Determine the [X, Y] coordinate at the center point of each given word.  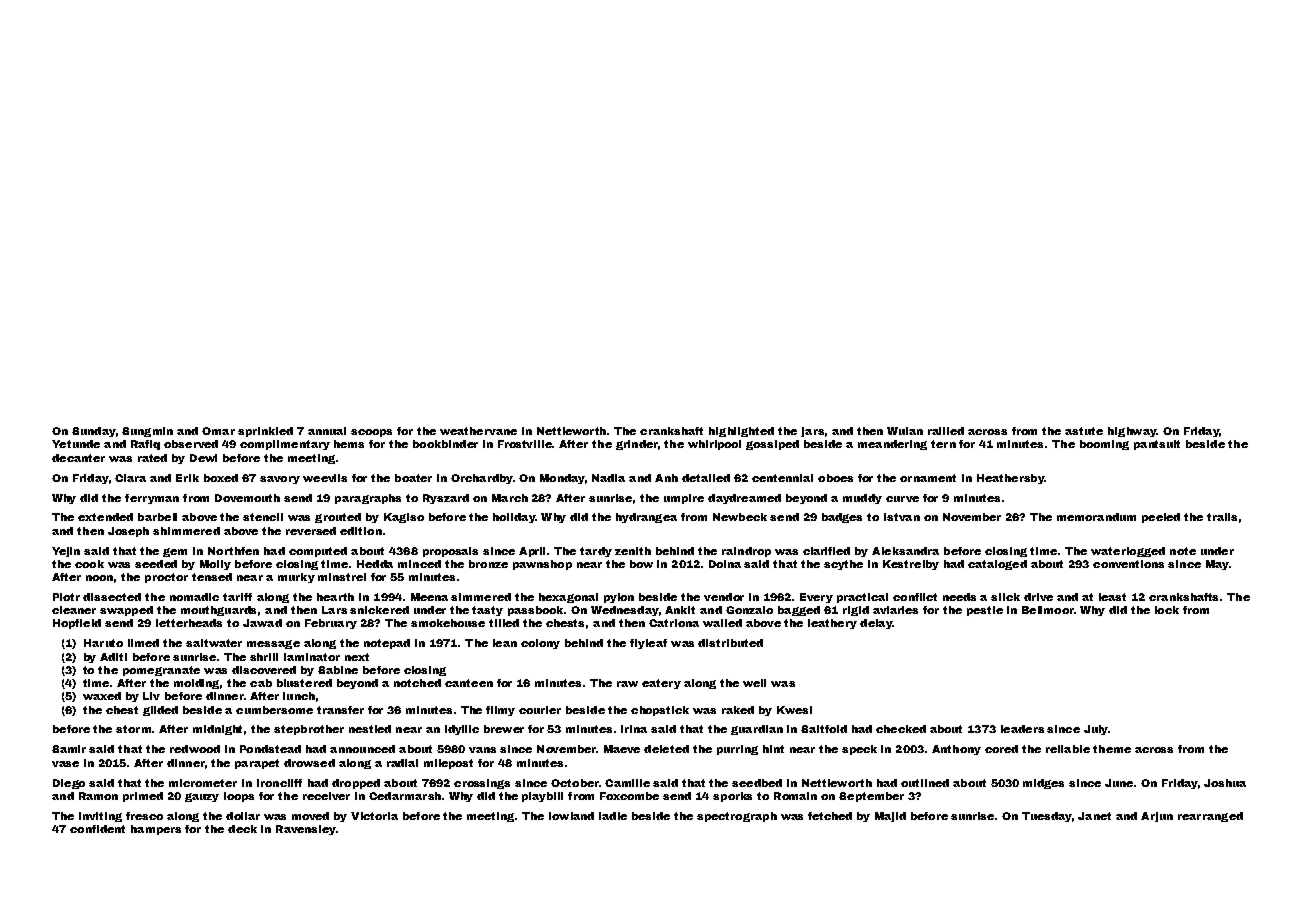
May [1217, 565]
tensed [212, 577]
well [754, 683]
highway [1132, 432]
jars [812, 432]
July [1096, 730]
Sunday [93, 432]
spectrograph [737, 817]
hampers [156, 830]
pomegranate [161, 671]
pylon [619, 598]
